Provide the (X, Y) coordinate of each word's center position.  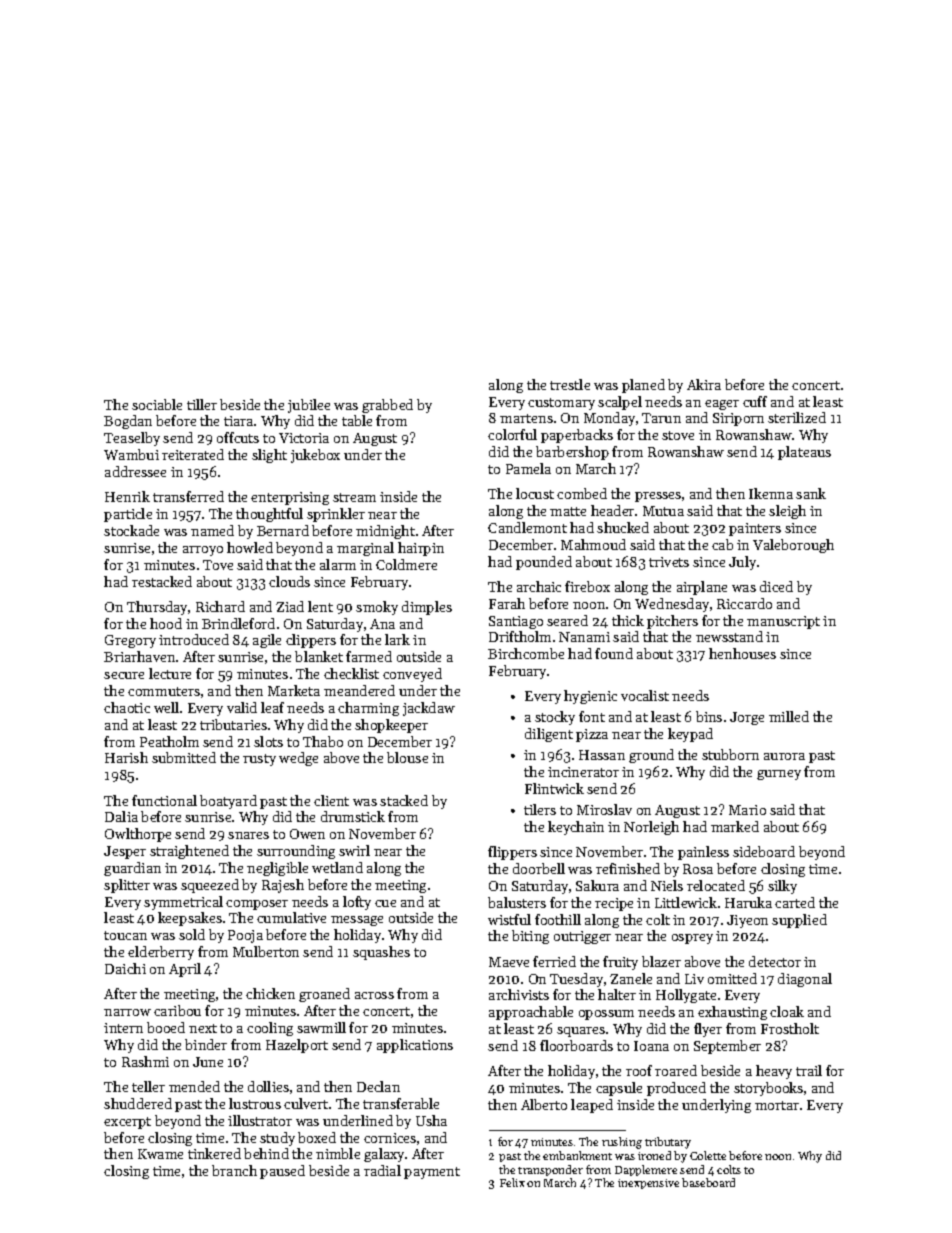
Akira (704, 384)
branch (234, 1170)
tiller (202, 404)
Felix (512, 1182)
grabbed (387, 406)
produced (676, 1089)
